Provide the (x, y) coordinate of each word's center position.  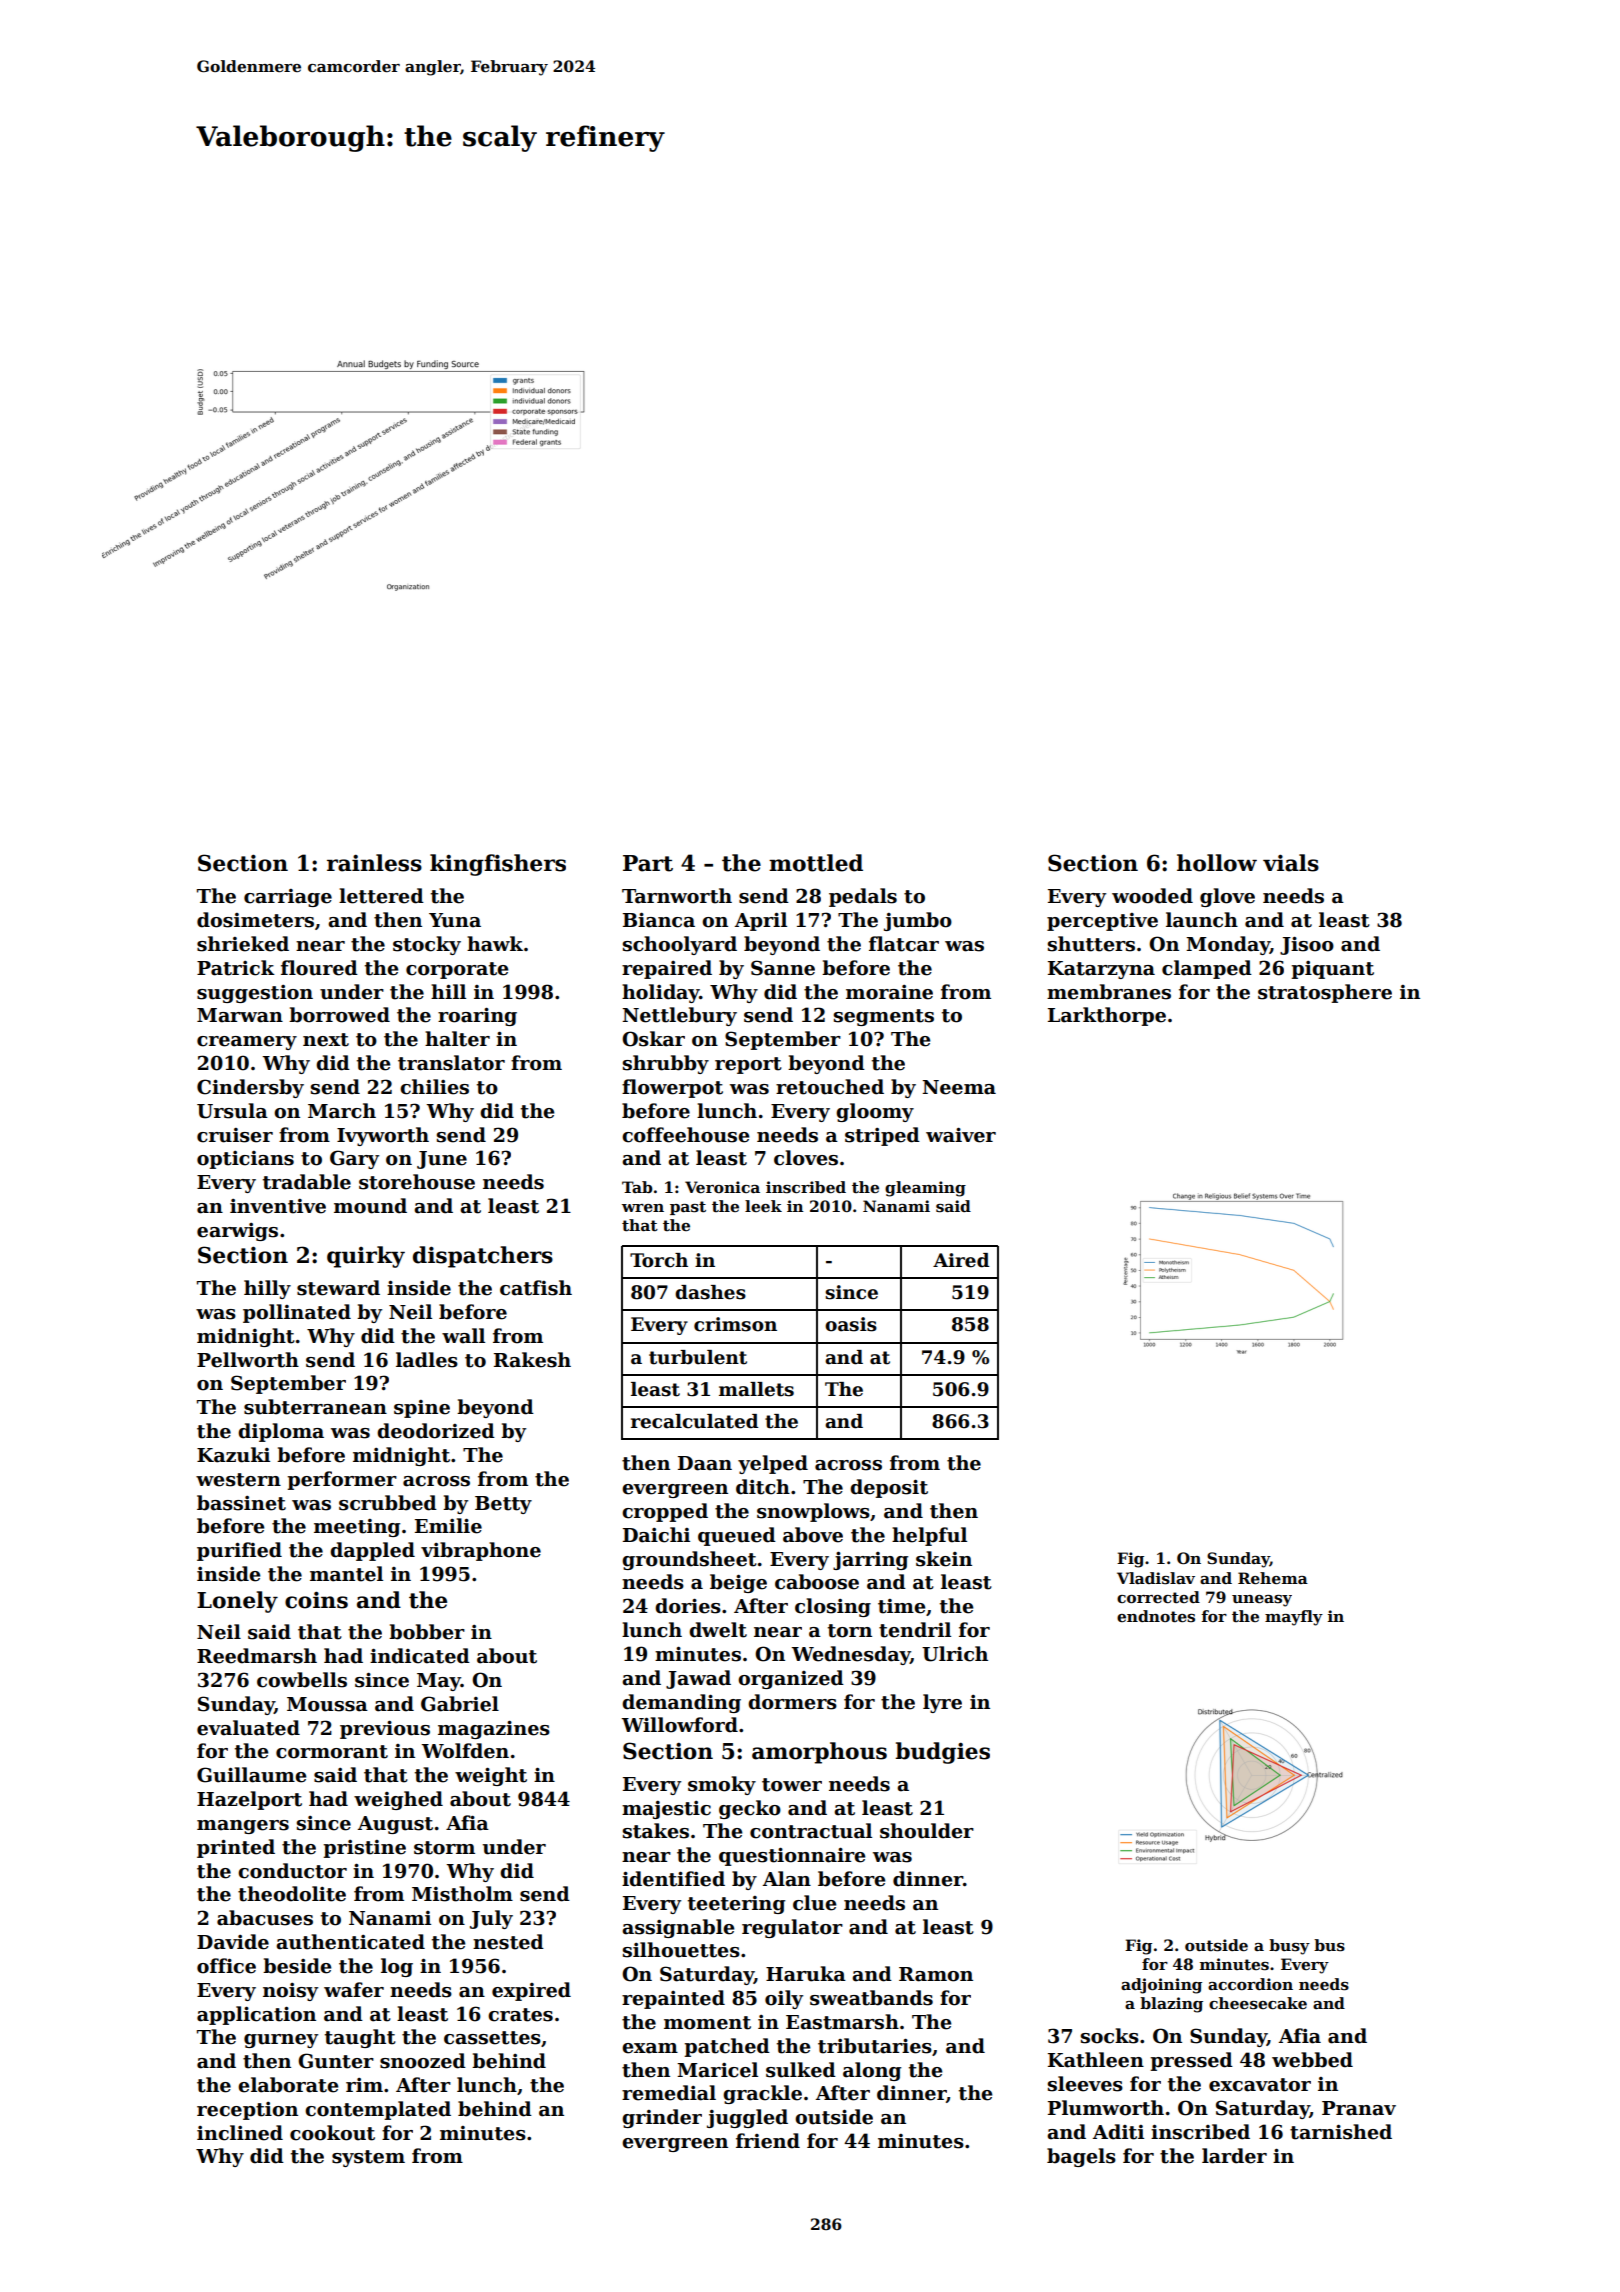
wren (643, 1208)
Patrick (236, 968)
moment (707, 2023)
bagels (1081, 2157)
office (226, 1966)
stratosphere (1325, 993)
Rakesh (532, 1360)
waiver (961, 1135)
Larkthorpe (1107, 1016)
